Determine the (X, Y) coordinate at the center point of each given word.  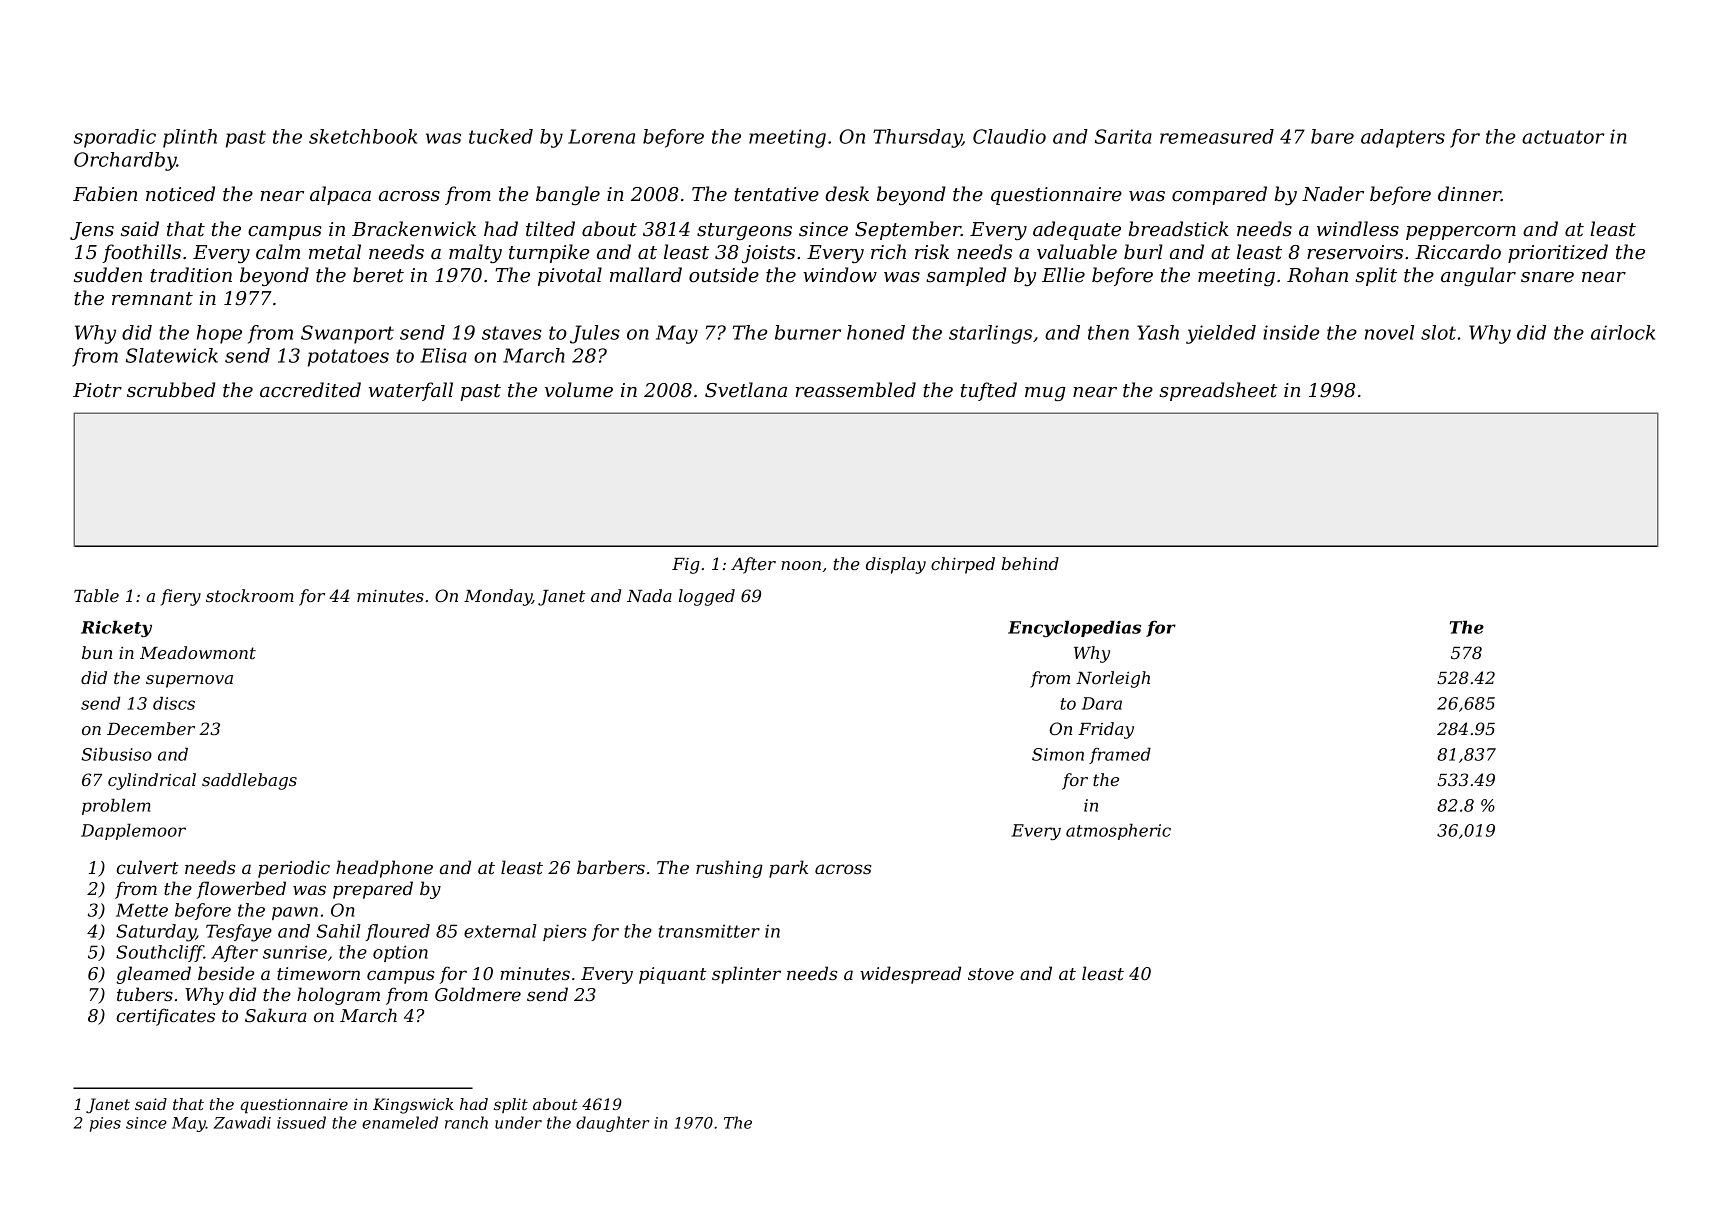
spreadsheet (1218, 391)
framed (1120, 756)
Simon (1058, 754)
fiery (181, 597)
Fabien (105, 194)
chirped (963, 565)
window (840, 275)
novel (1389, 332)
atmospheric (1118, 832)
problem (116, 807)
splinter (746, 975)
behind (1030, 563)
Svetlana (746, 390)
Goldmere (478, 994)
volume (579, 390)
